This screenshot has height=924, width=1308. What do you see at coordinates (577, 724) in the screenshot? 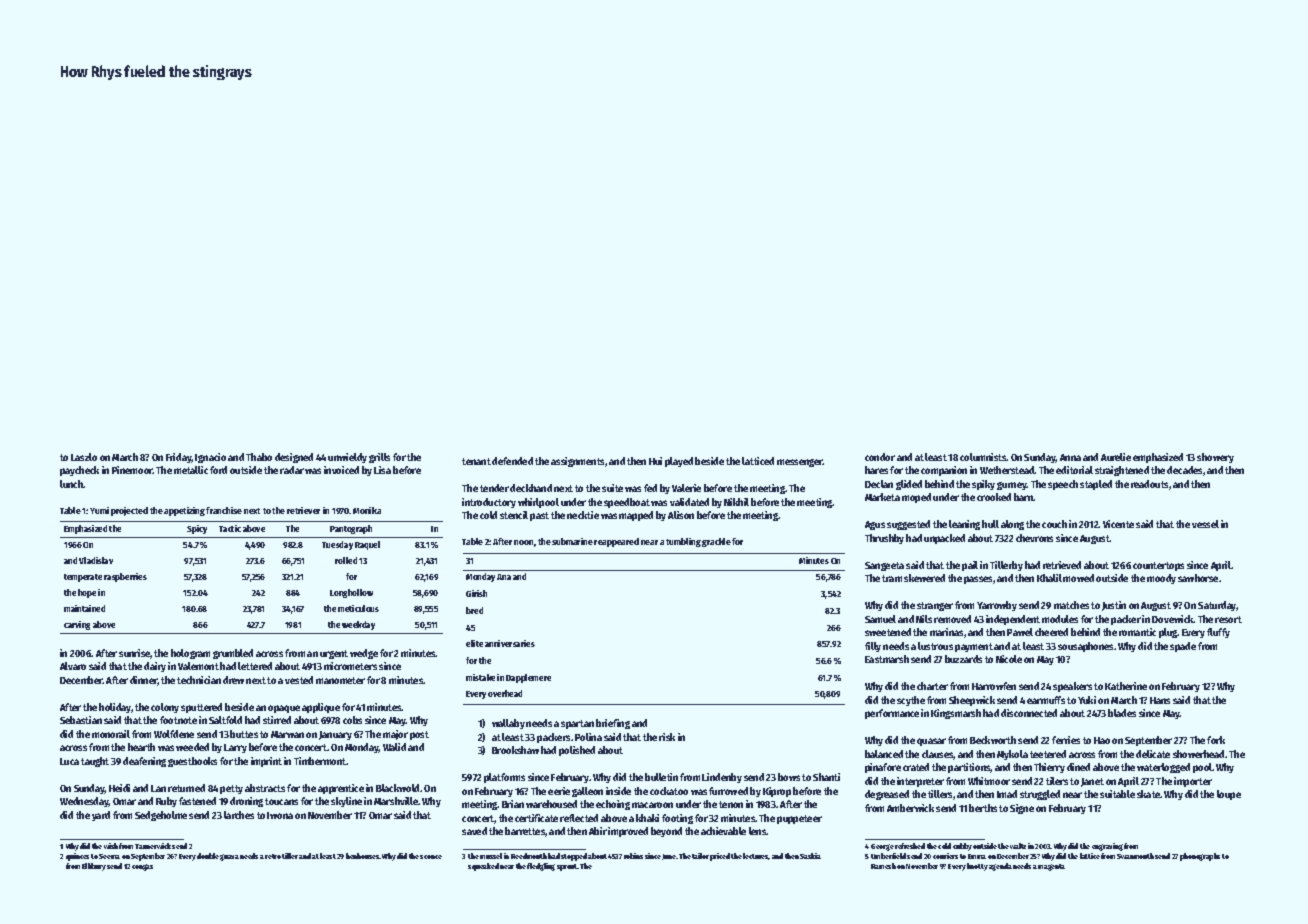
I see `spartan` at bounding box center [577, 724].
